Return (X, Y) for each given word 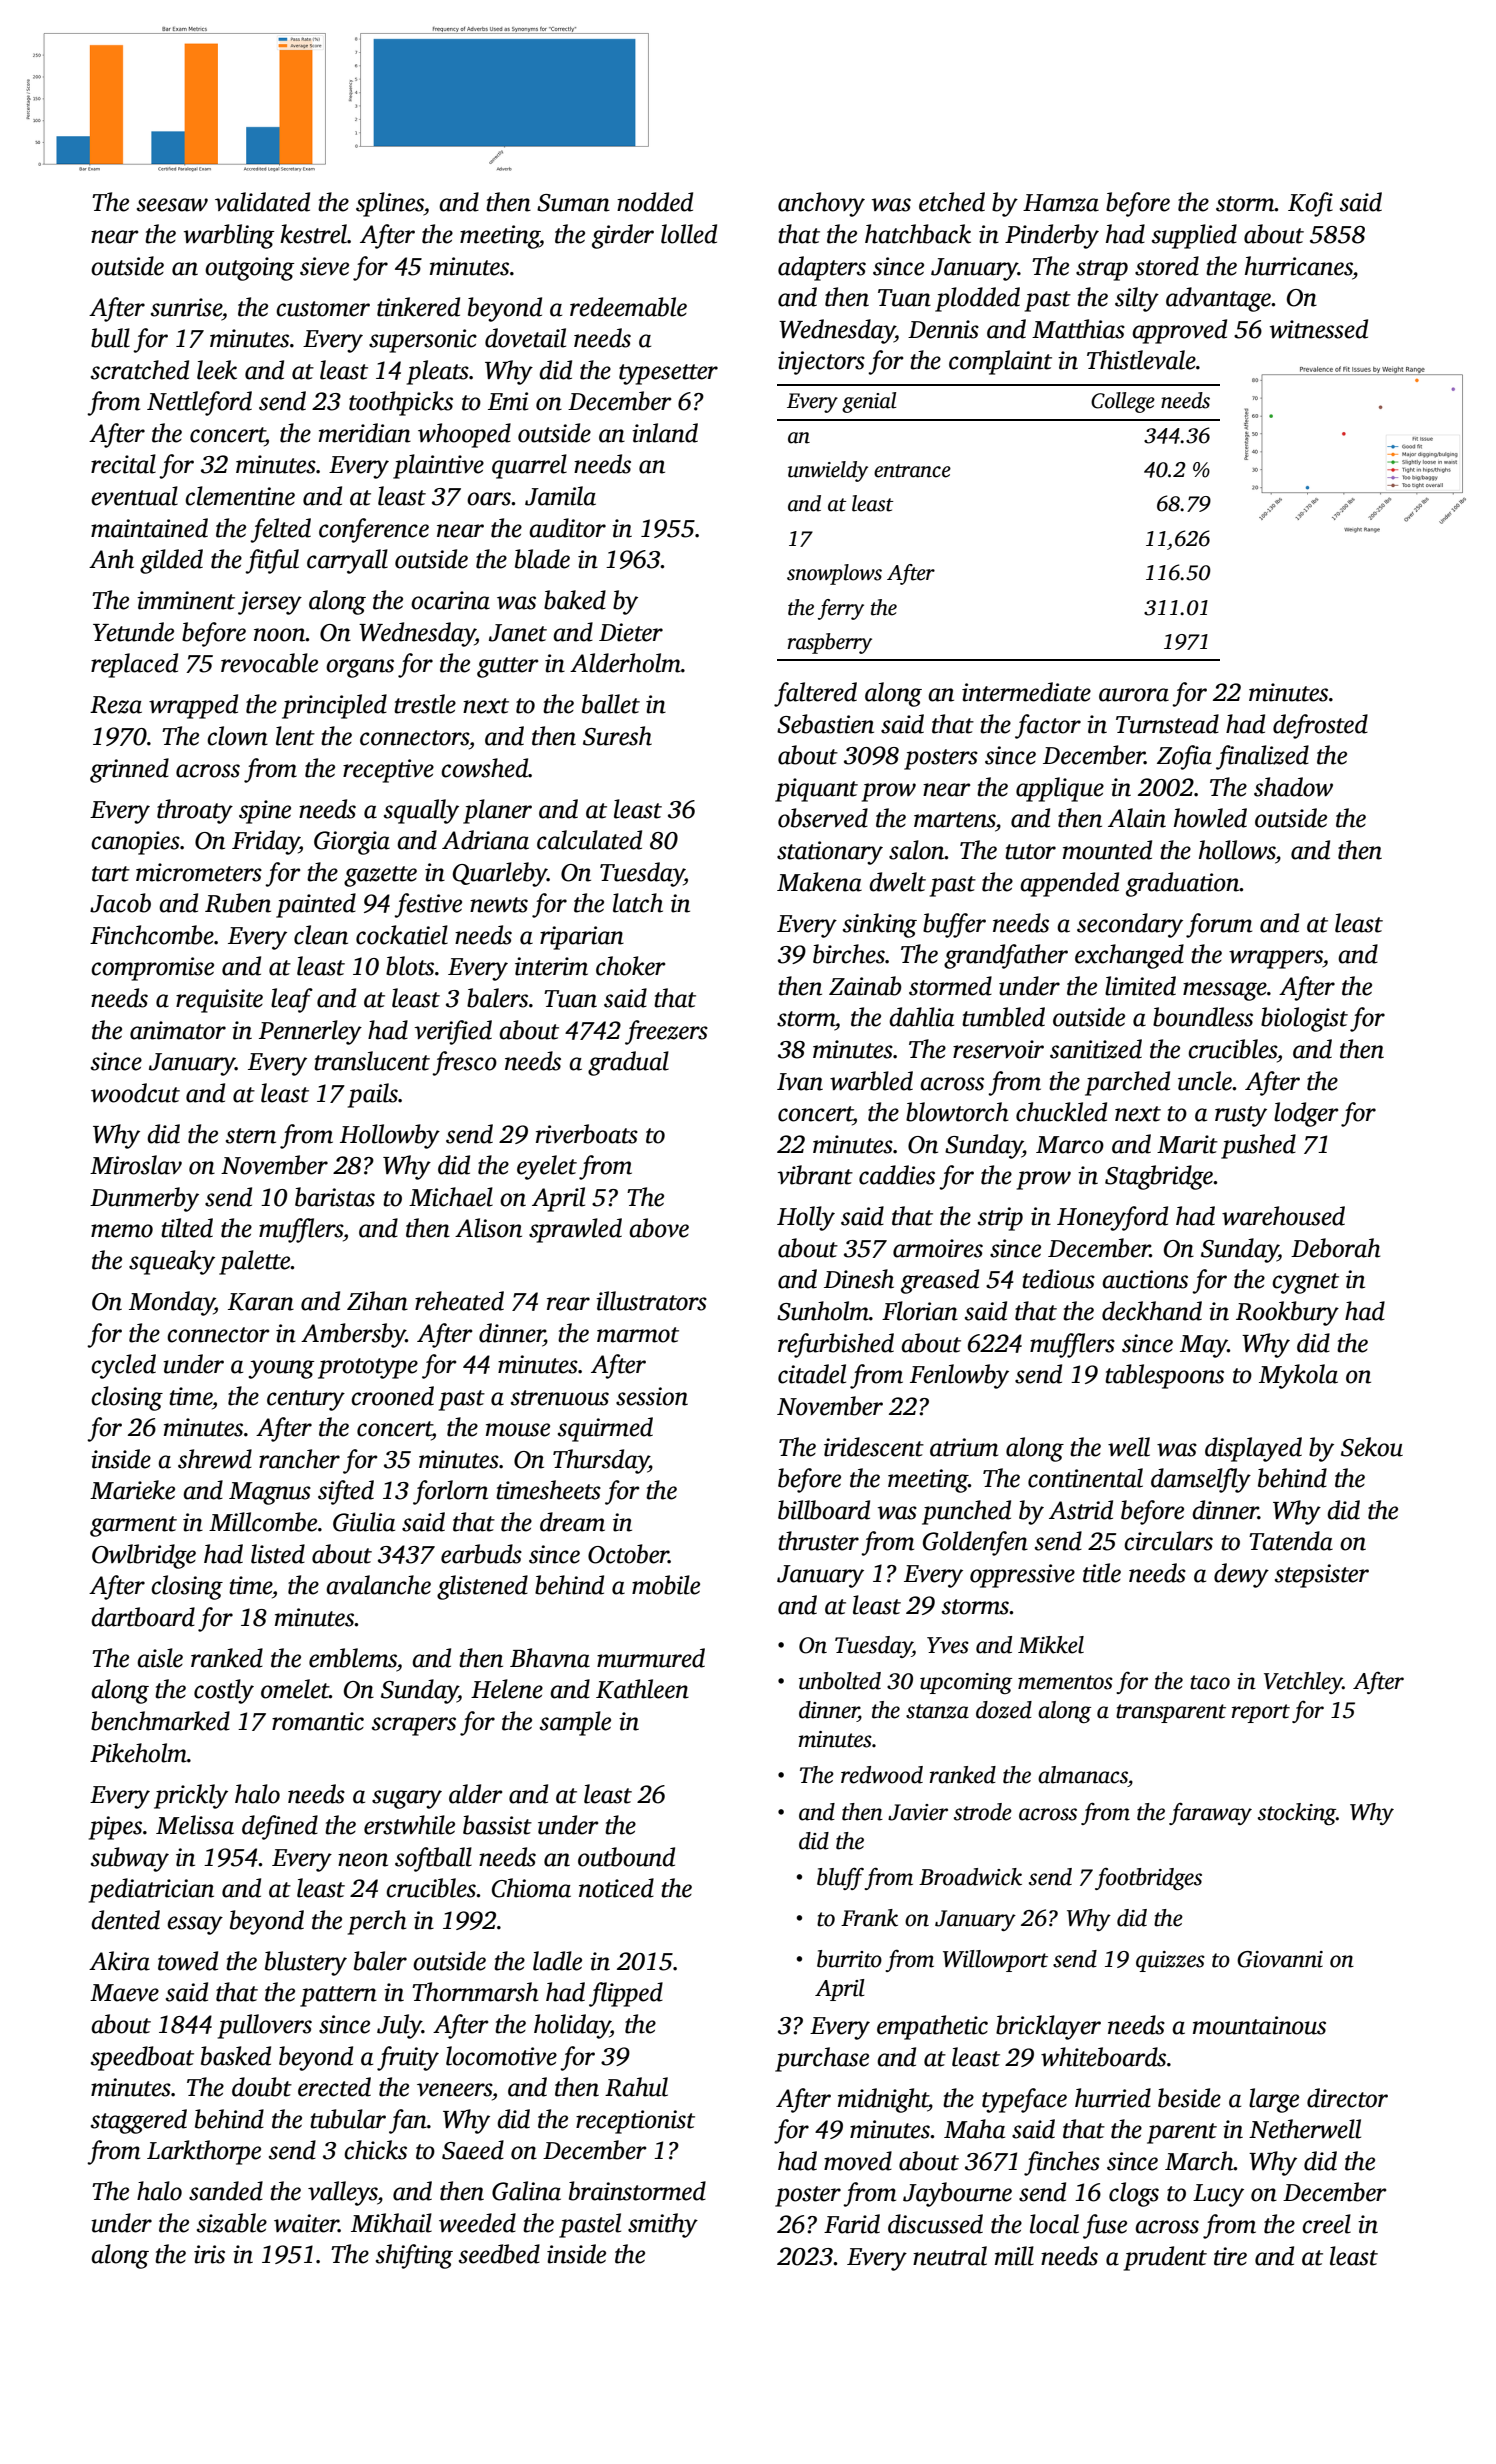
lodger (1306, 1114)
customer (323, 309)
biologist (1304, 1019)
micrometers (199, 872)
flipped (626, 1994)
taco (1210, 1682)
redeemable (628, 307)
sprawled (575, 1230)
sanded (226, 2191)
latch (638, 903)
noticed (616, 1888)
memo (122, 1231)
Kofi (1310, 204)
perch (377, 1922)
